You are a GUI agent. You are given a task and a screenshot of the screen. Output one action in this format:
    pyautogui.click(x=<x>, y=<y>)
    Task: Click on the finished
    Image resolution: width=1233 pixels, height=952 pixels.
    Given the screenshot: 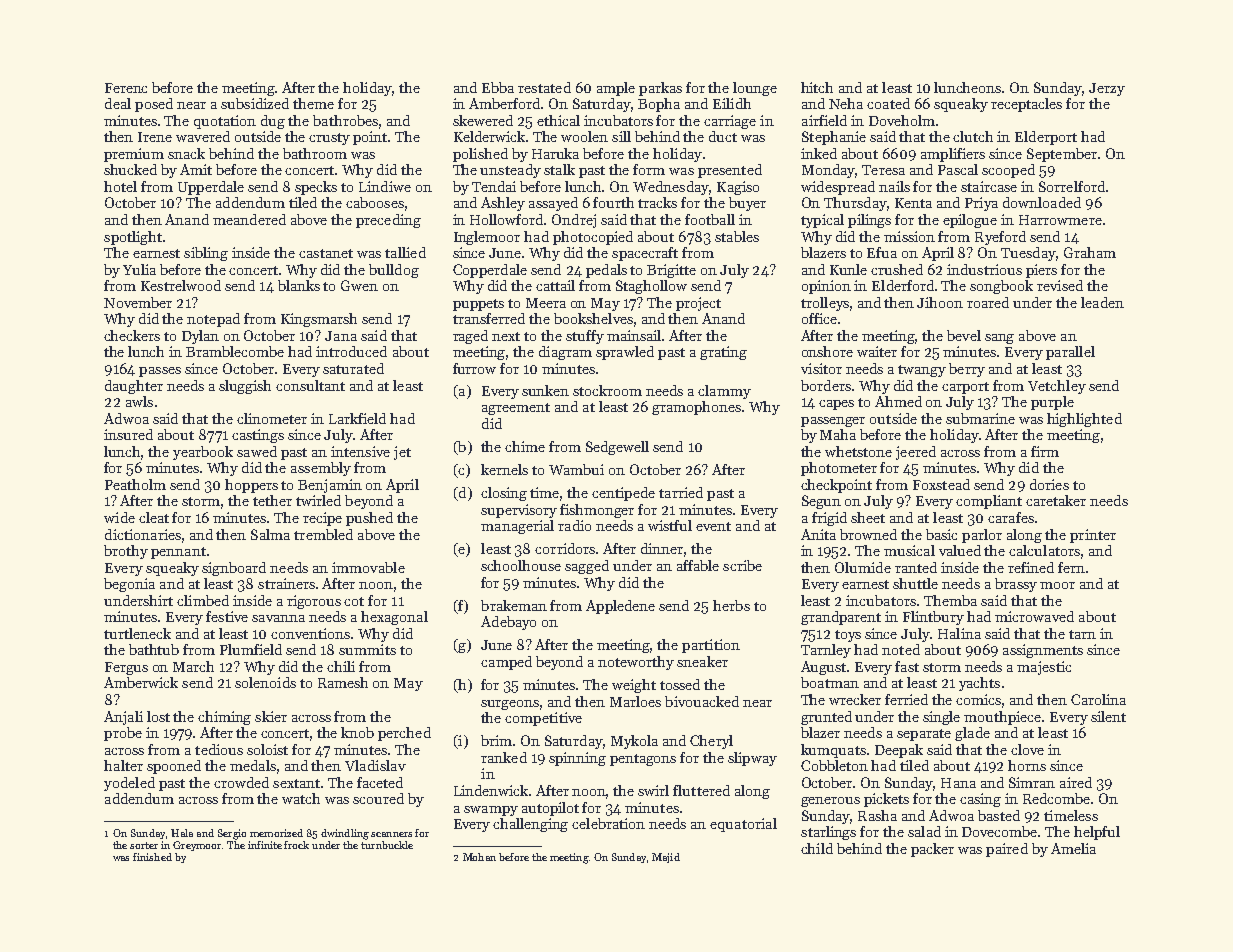 What is the action you would take?
    pyautogui.click(x=152, y=857)
